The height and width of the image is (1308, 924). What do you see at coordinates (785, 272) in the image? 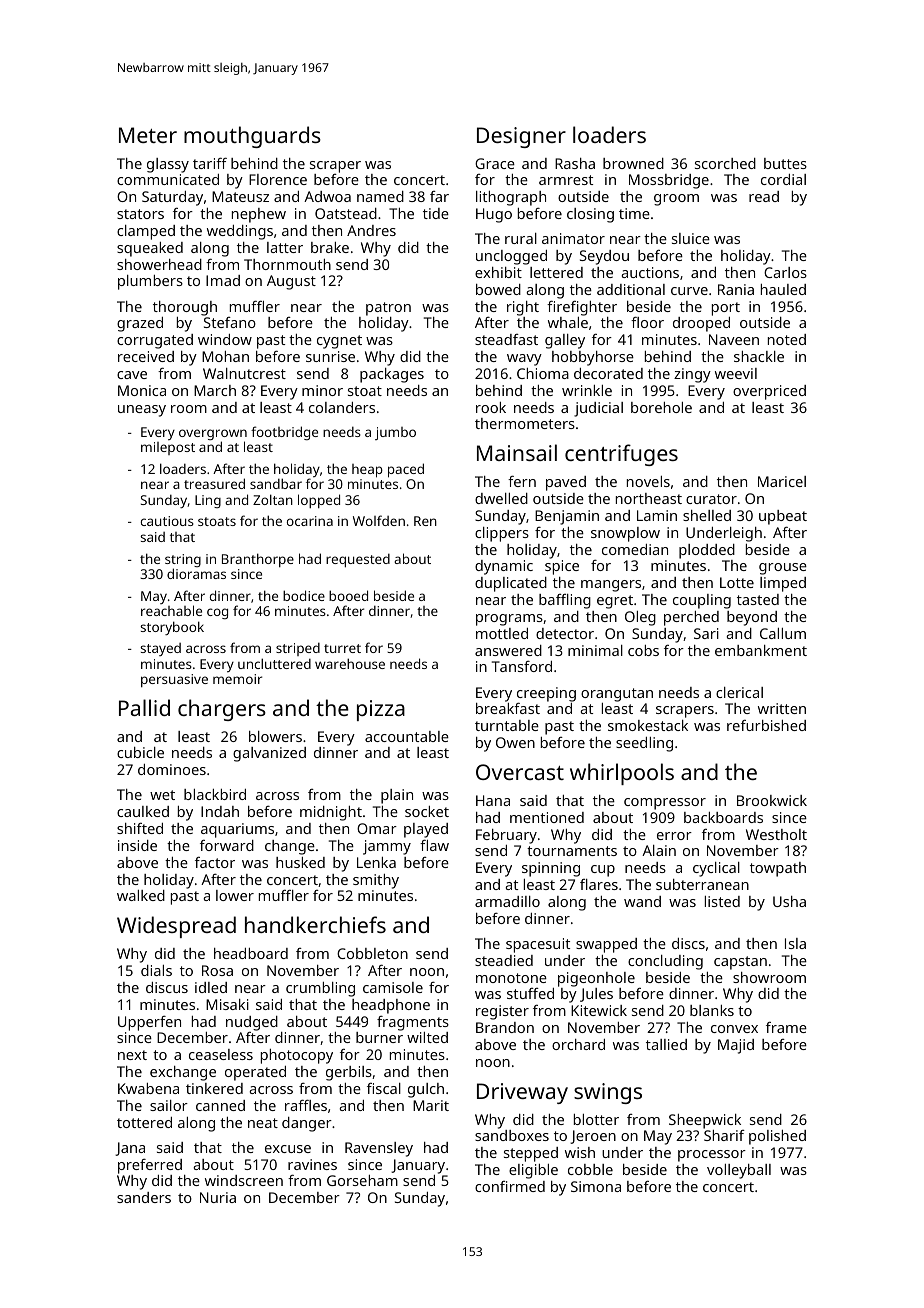
I see `Carlos` at bounding box center [785, 272].
